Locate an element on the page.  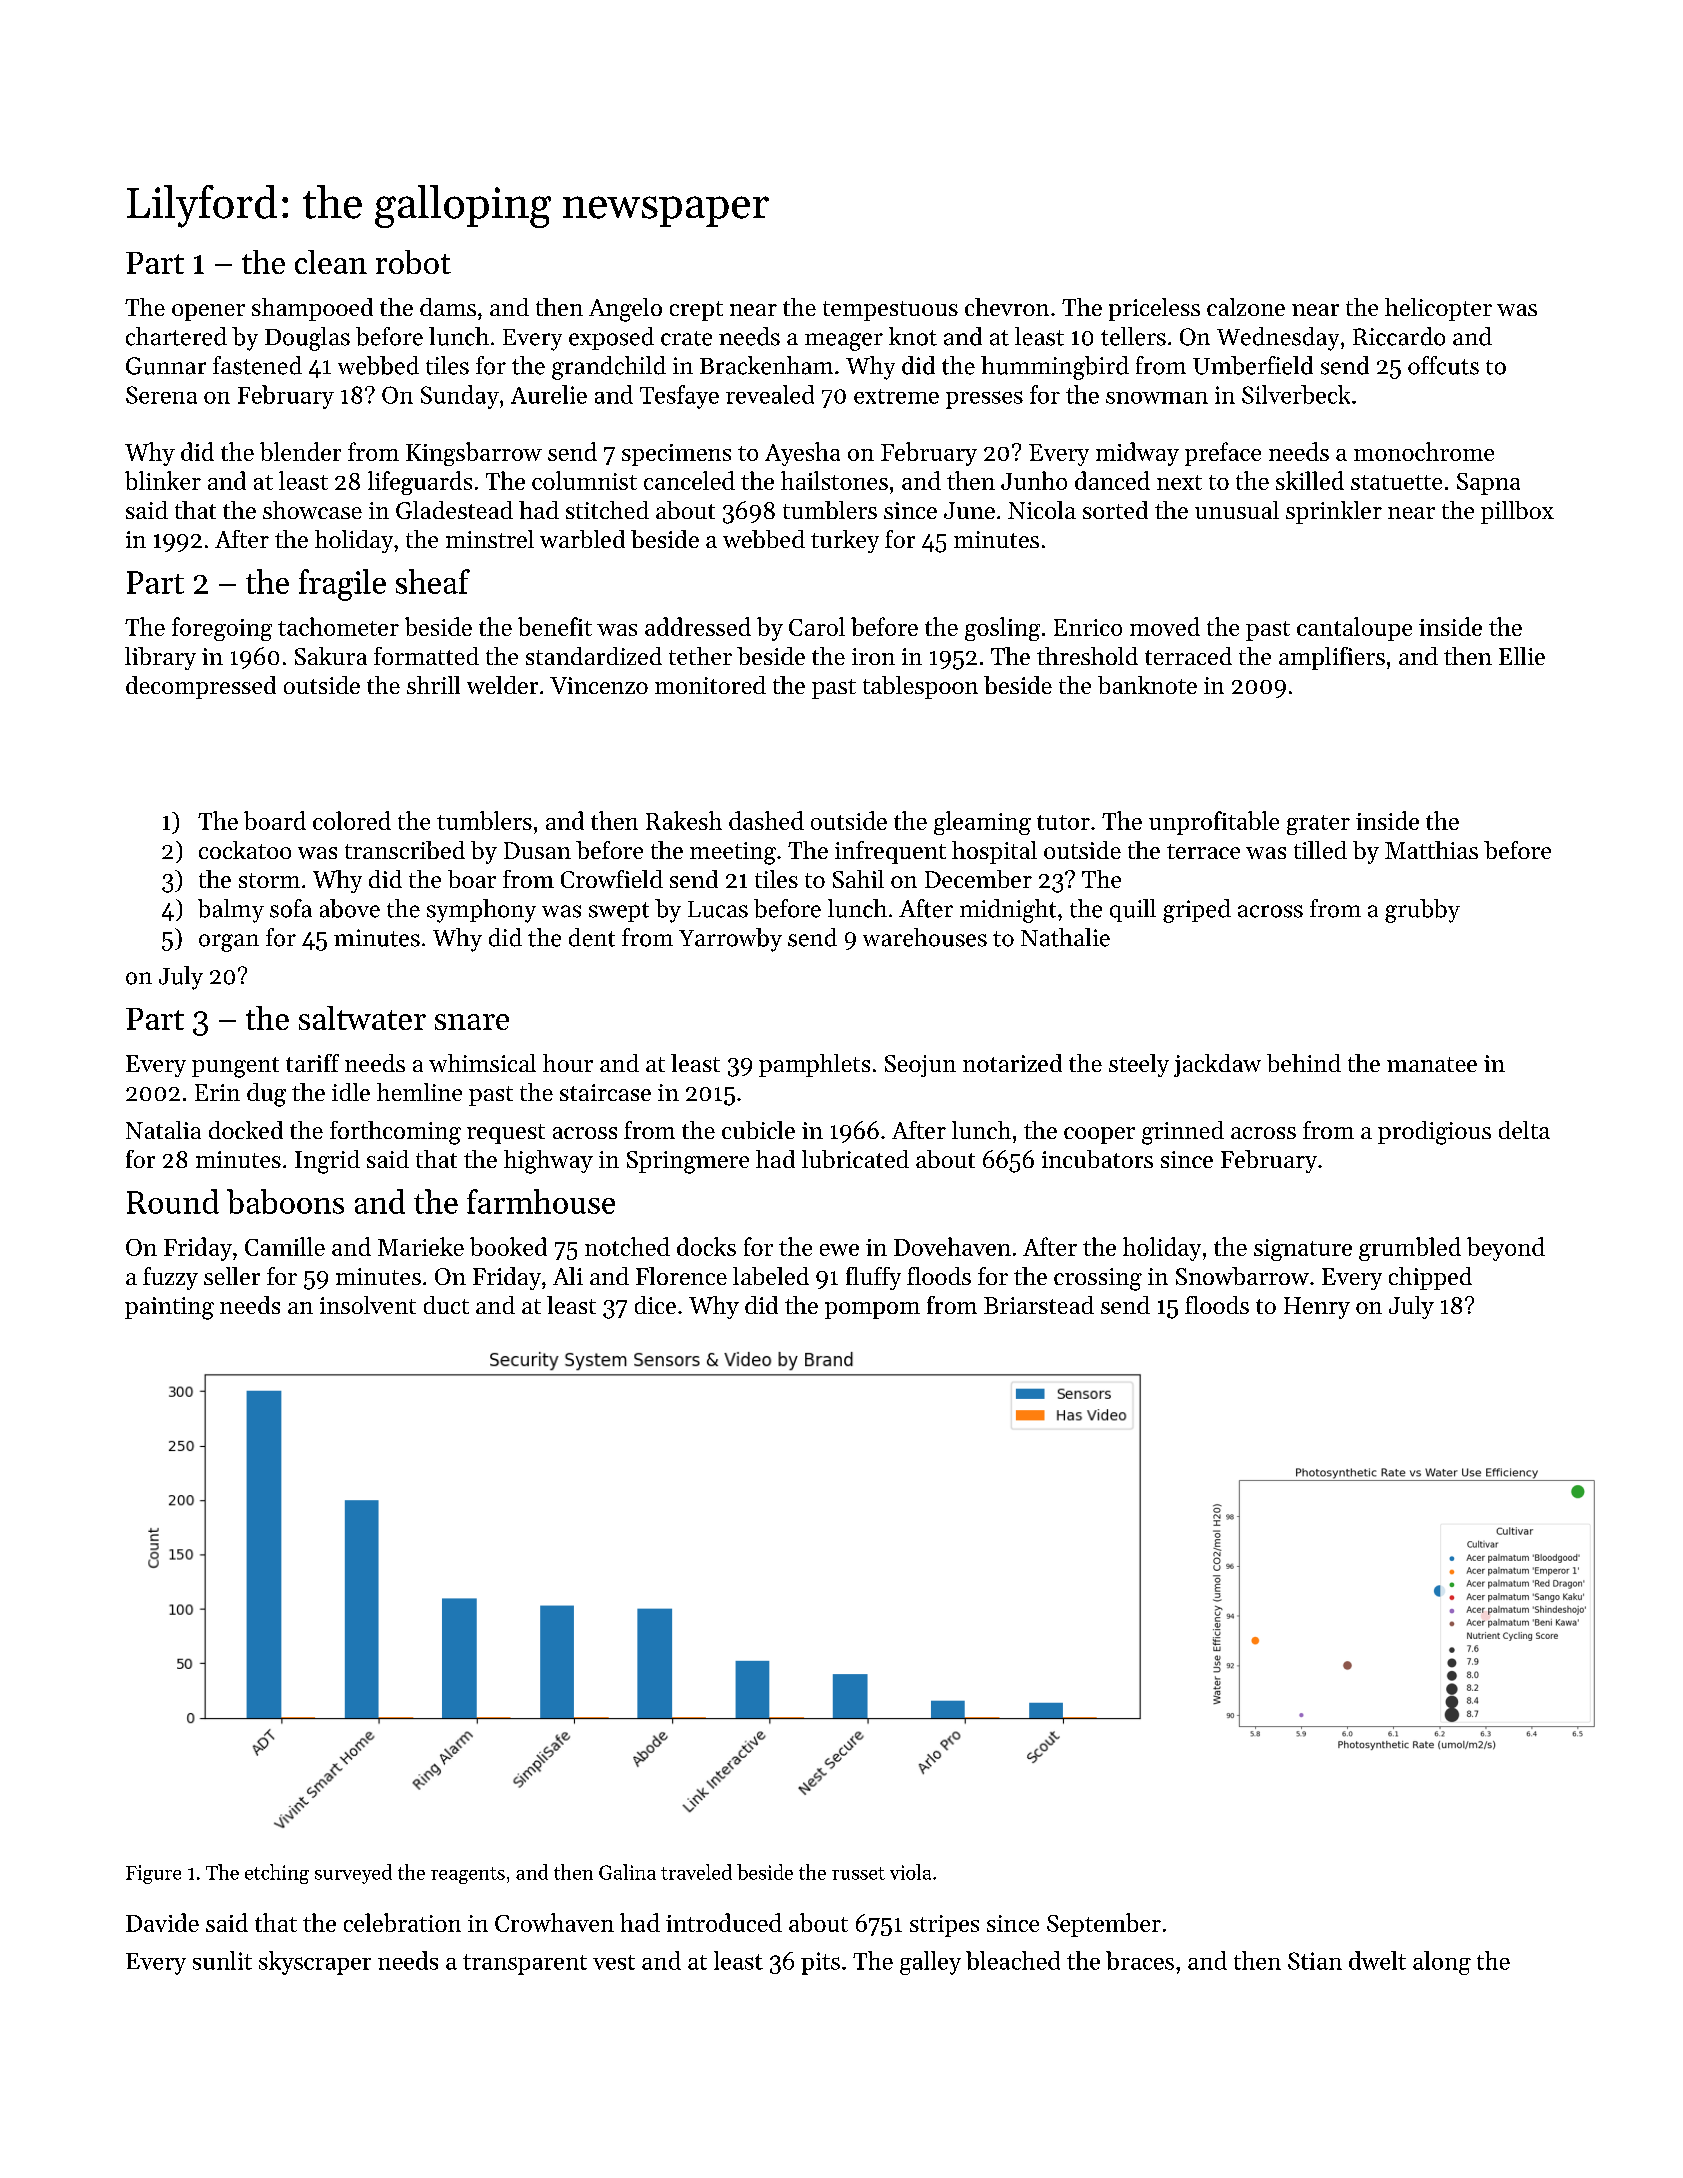
crept is located at coordinates (696, 311).
